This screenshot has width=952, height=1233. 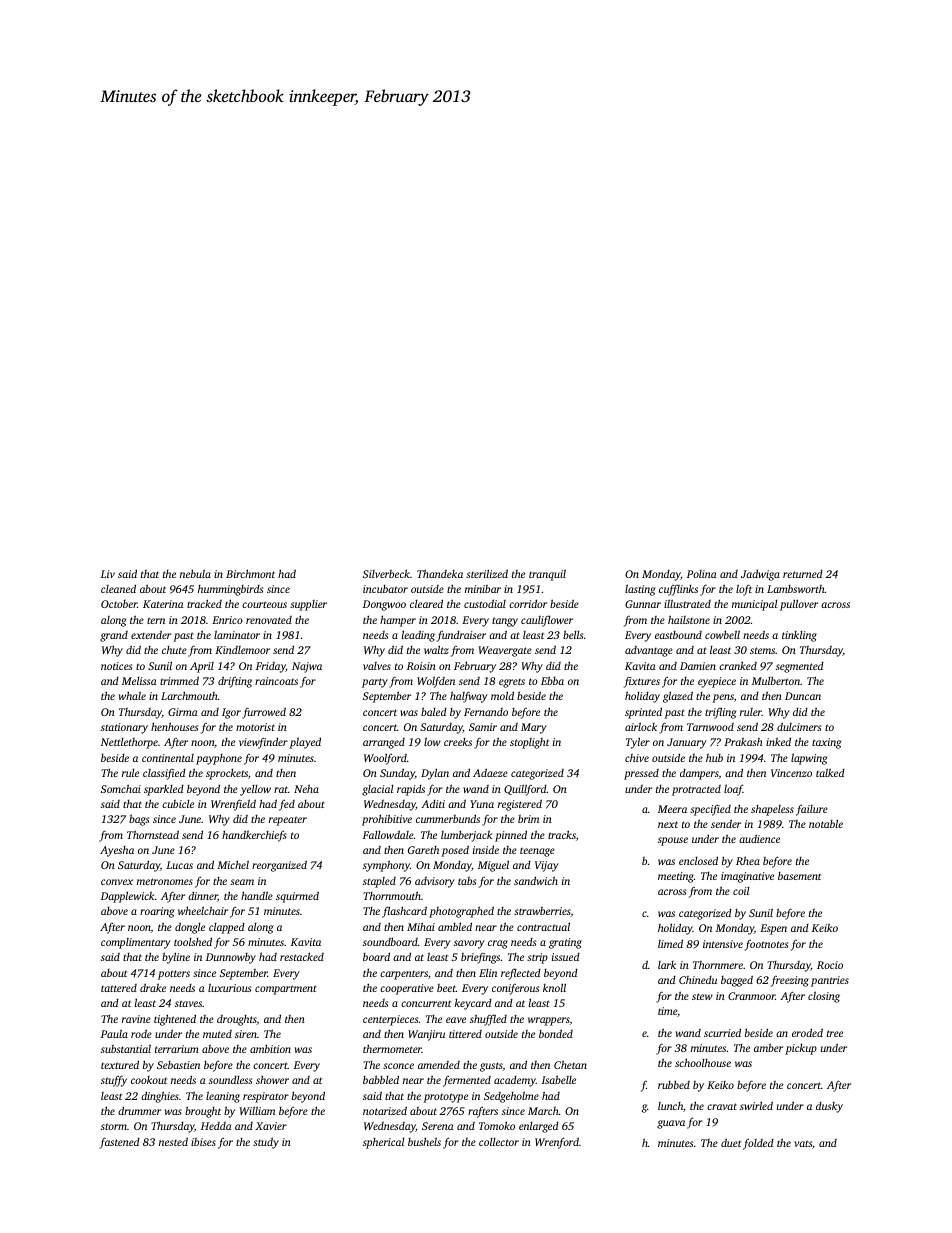 I want to click on Birchmont, so click(x=250, y=573).
